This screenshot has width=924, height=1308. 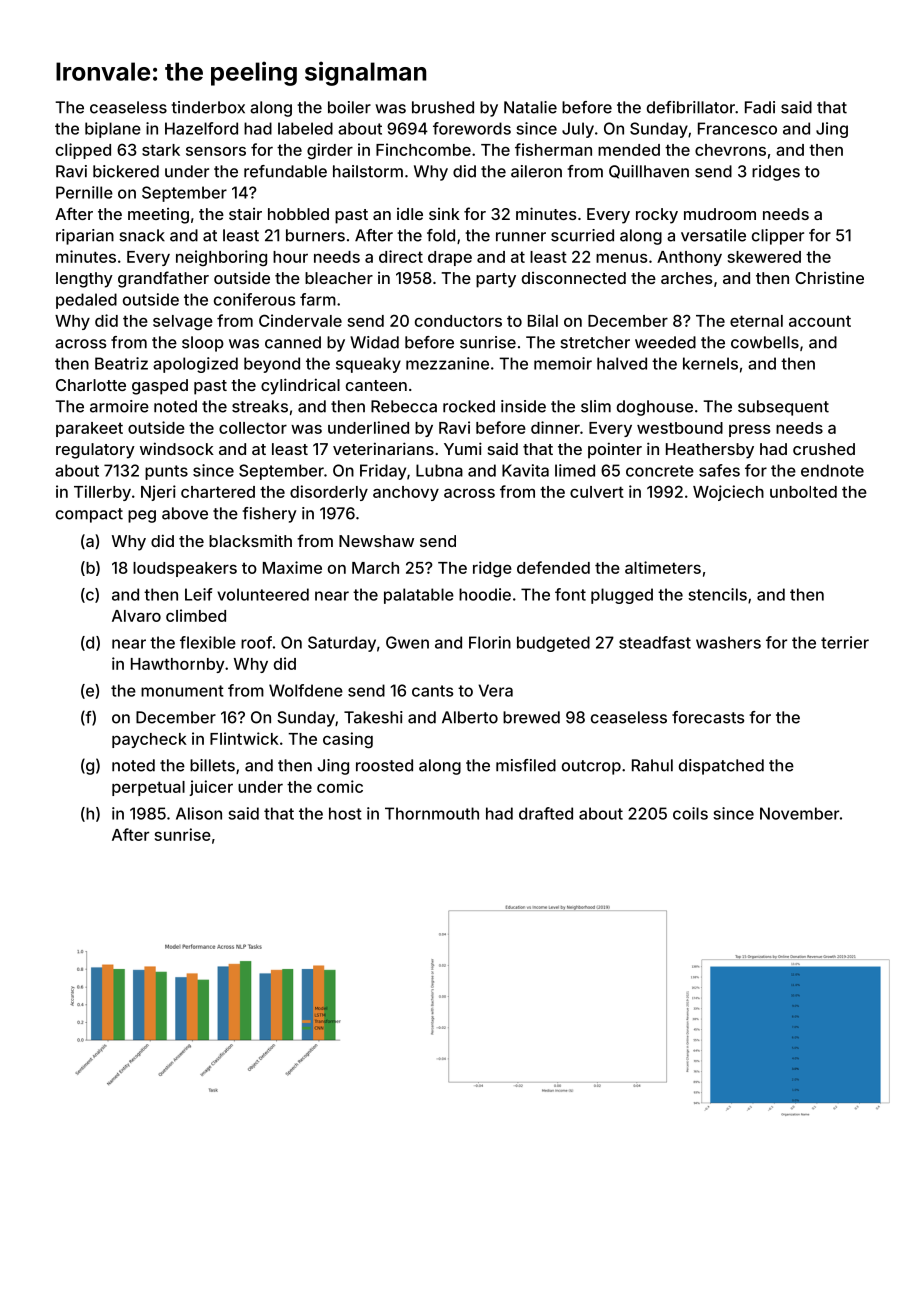 What do you see at coordinates (383, 448) in the screenshot?
I see `veterinarians` at bounding box center [383, 448].
